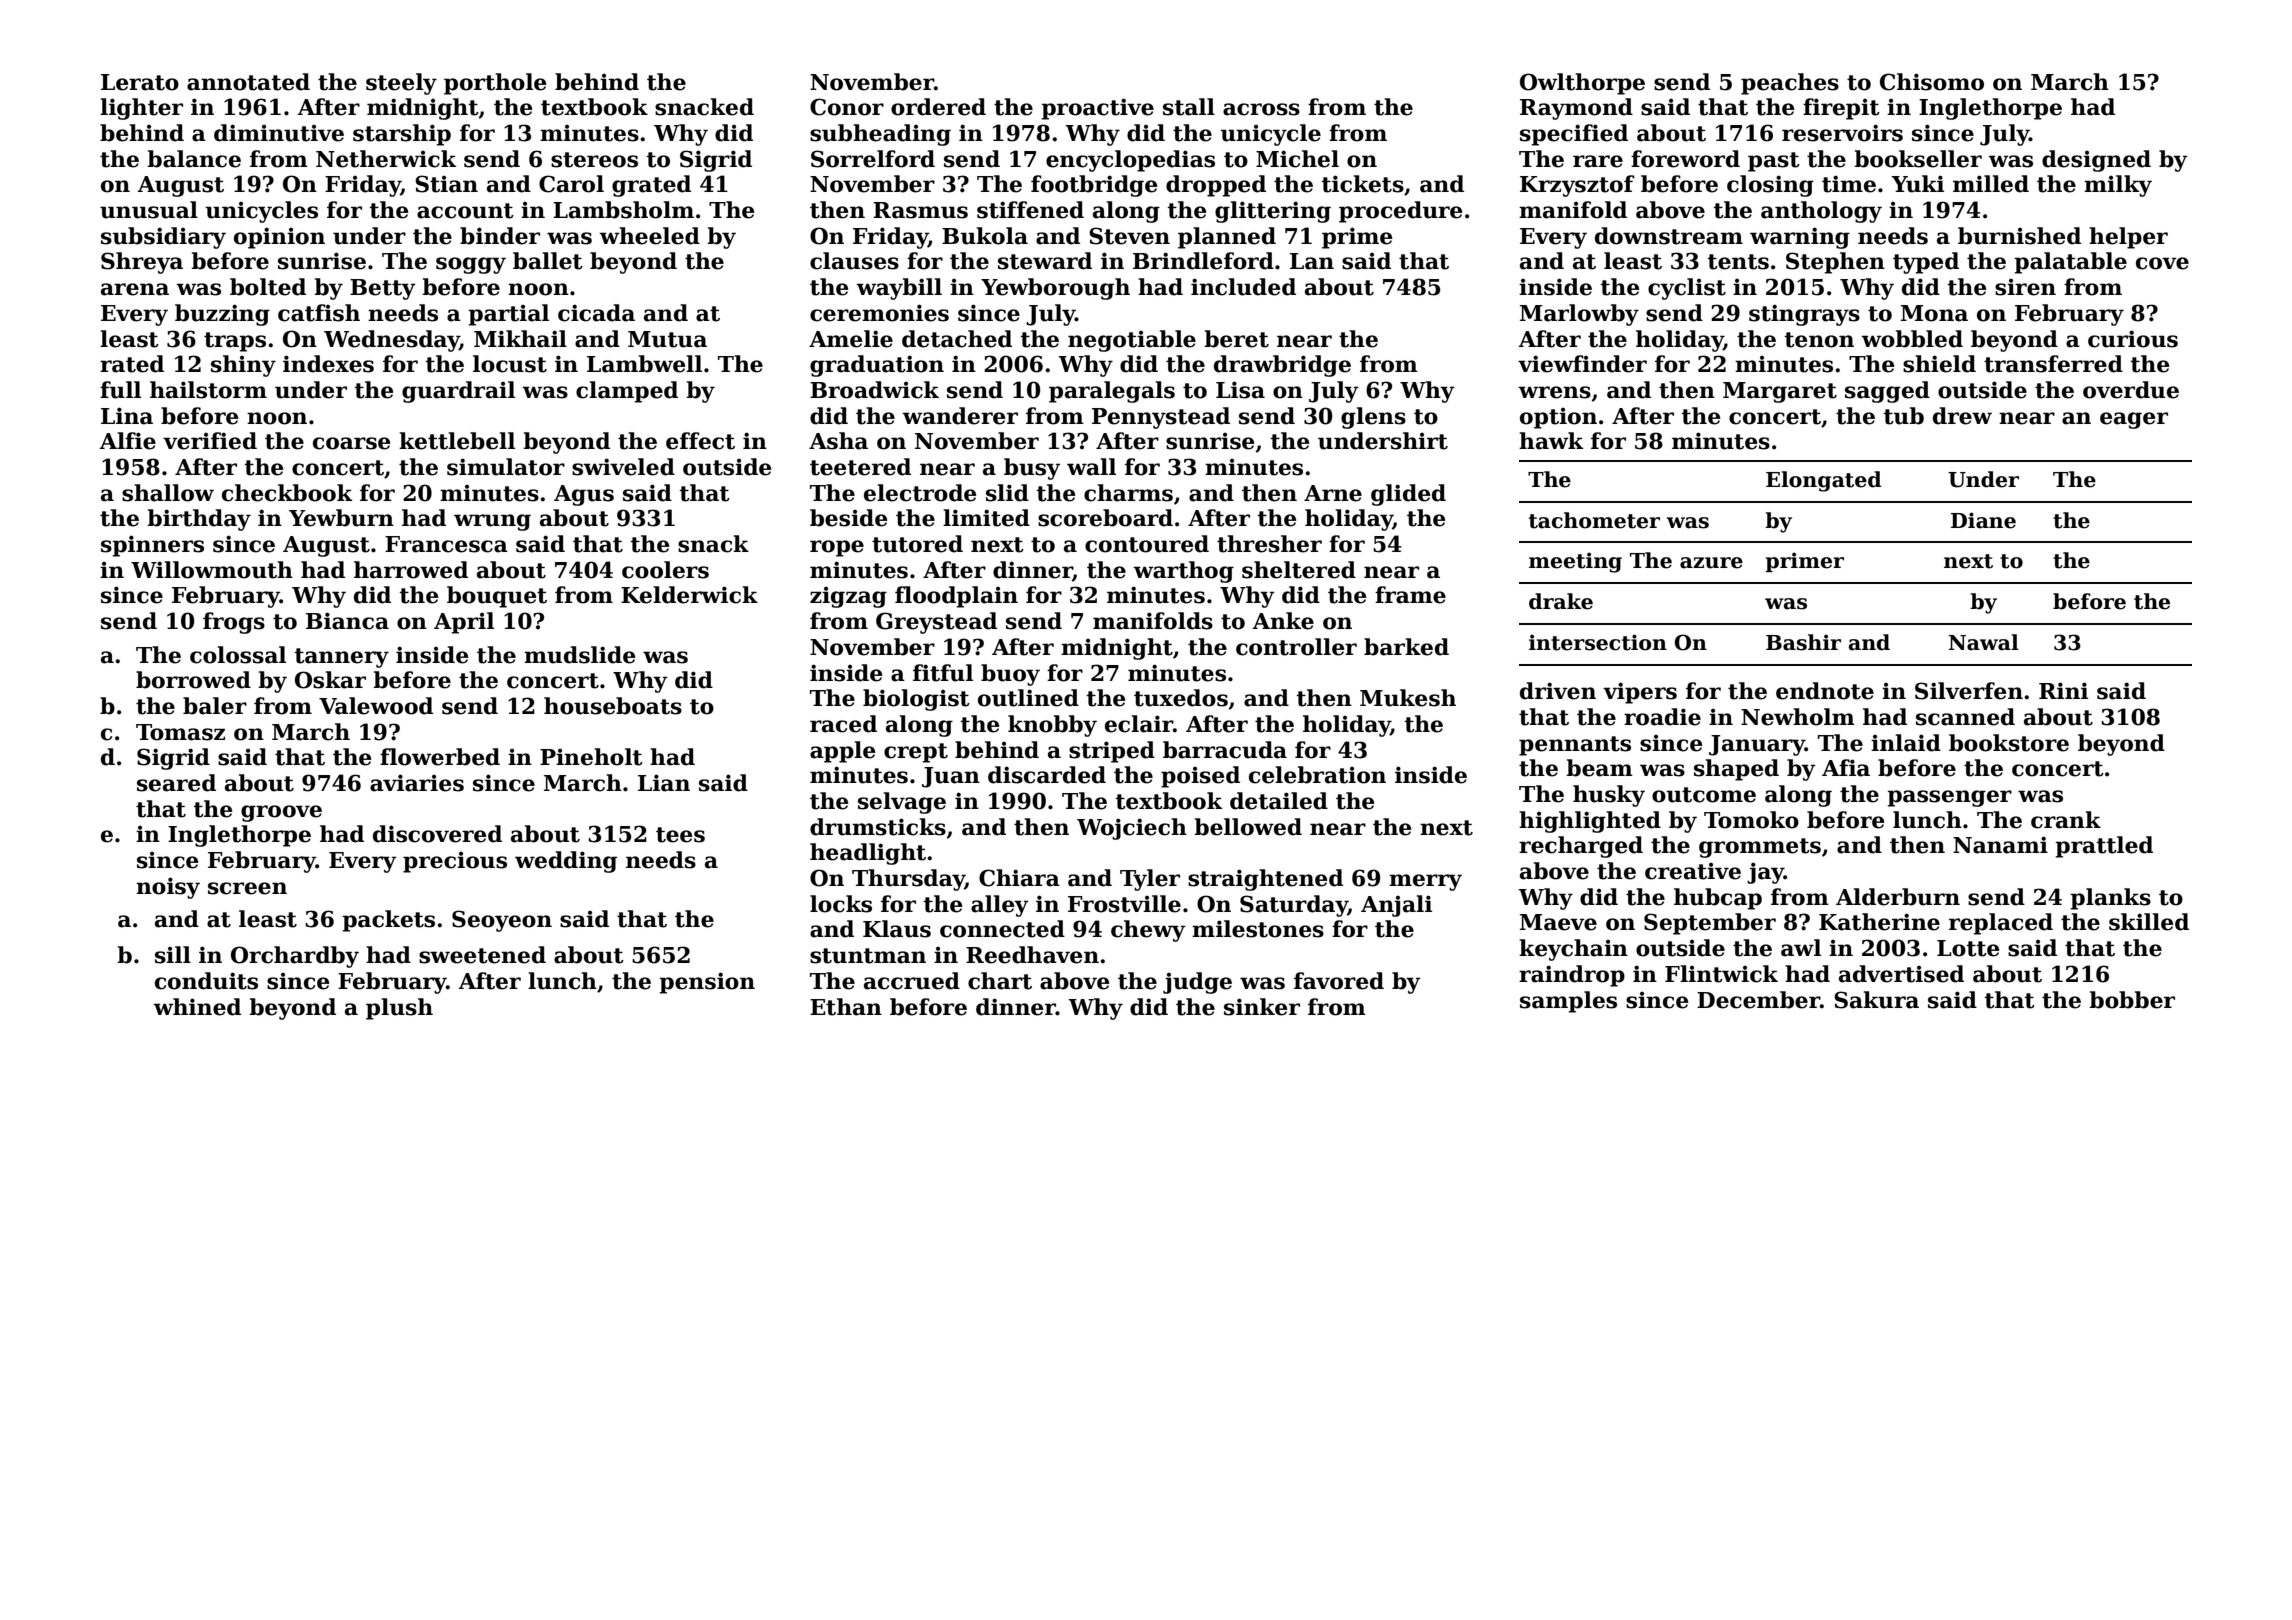  I want to click on detailed, so click(1279, 801).
